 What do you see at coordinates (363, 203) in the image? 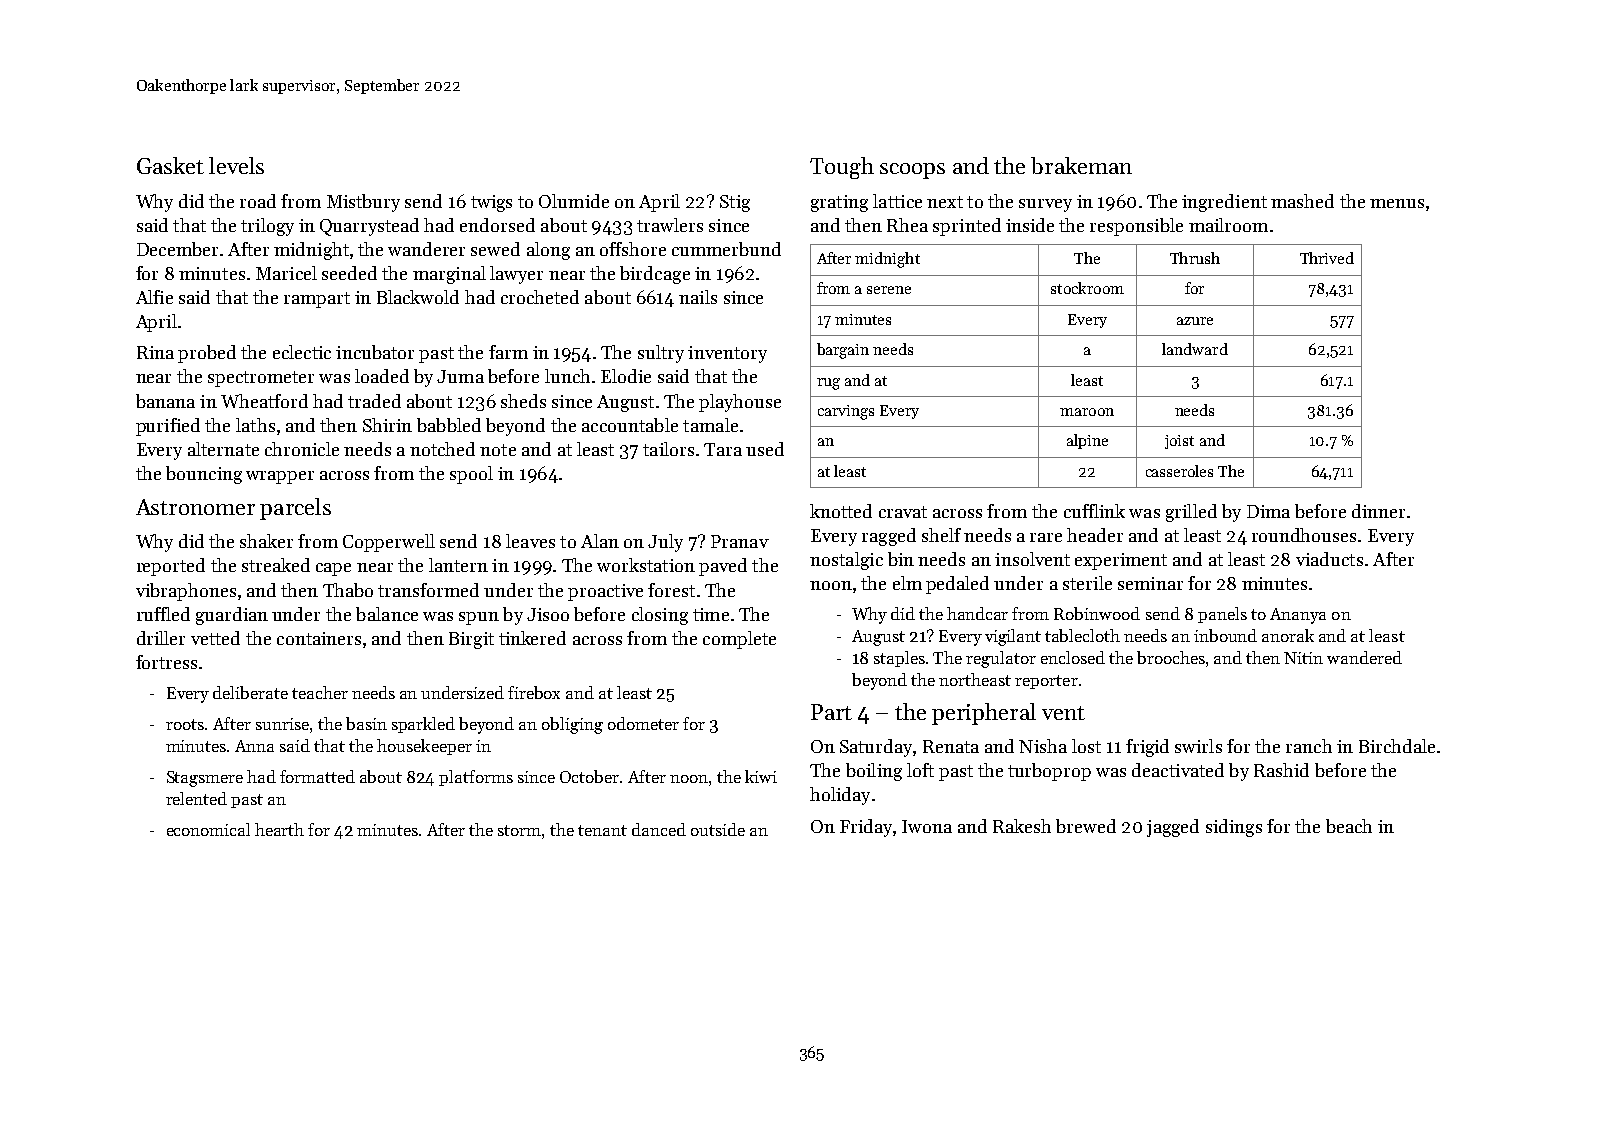
I see `Mistbury` at bounding box center [363, 203].
